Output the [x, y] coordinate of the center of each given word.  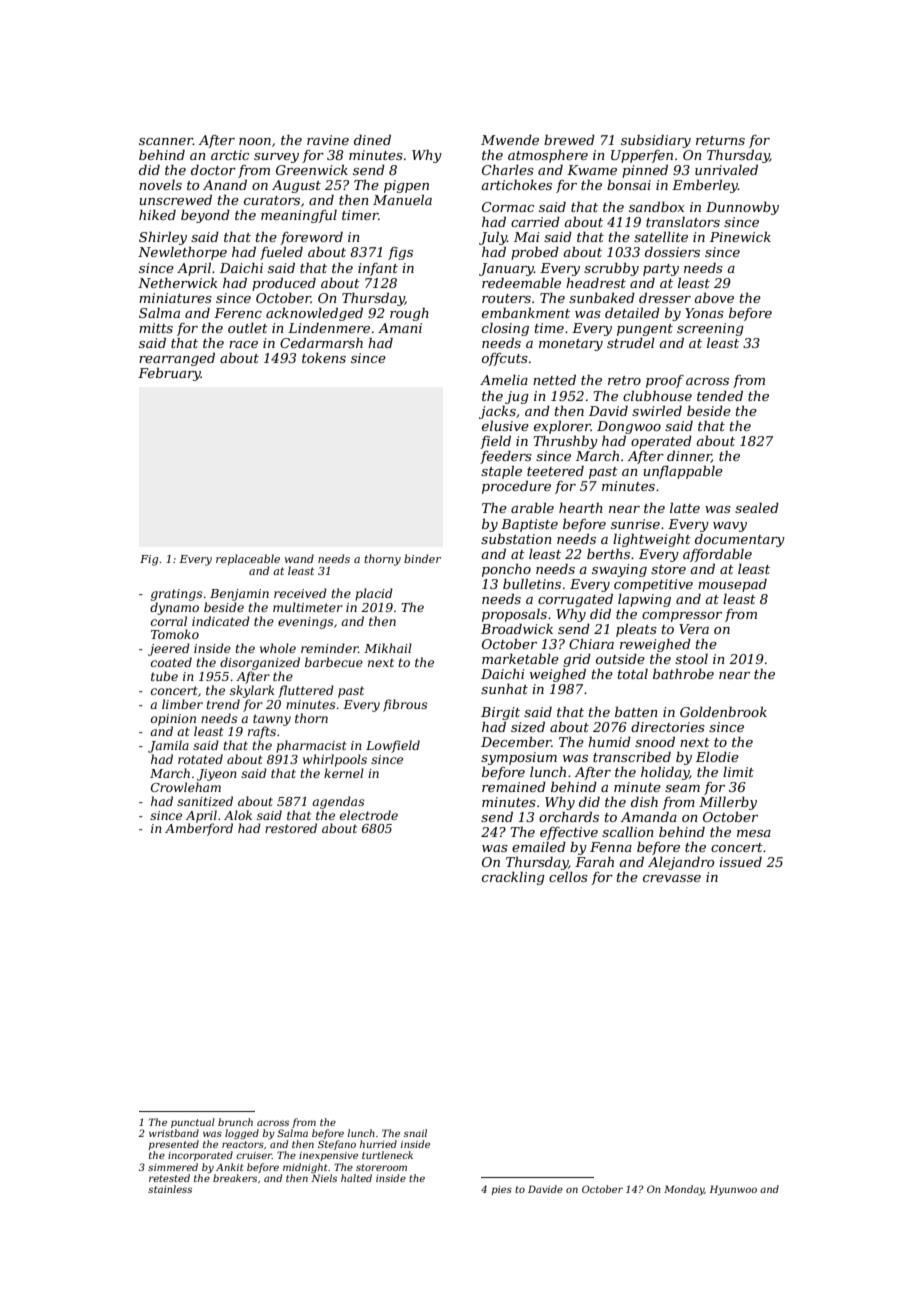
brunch [235, 1122]
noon [255, 141]
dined [372, 139]
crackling [513, 878]
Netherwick [178, 282]
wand [299, 558]
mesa [754, 833]
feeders [506, 457]
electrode [369, 815]
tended [720, 396]
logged [242, 1134]
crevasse [672, 878]
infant [378, 269]
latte [685, 508]
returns [720, 140]
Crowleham [186, 787]
